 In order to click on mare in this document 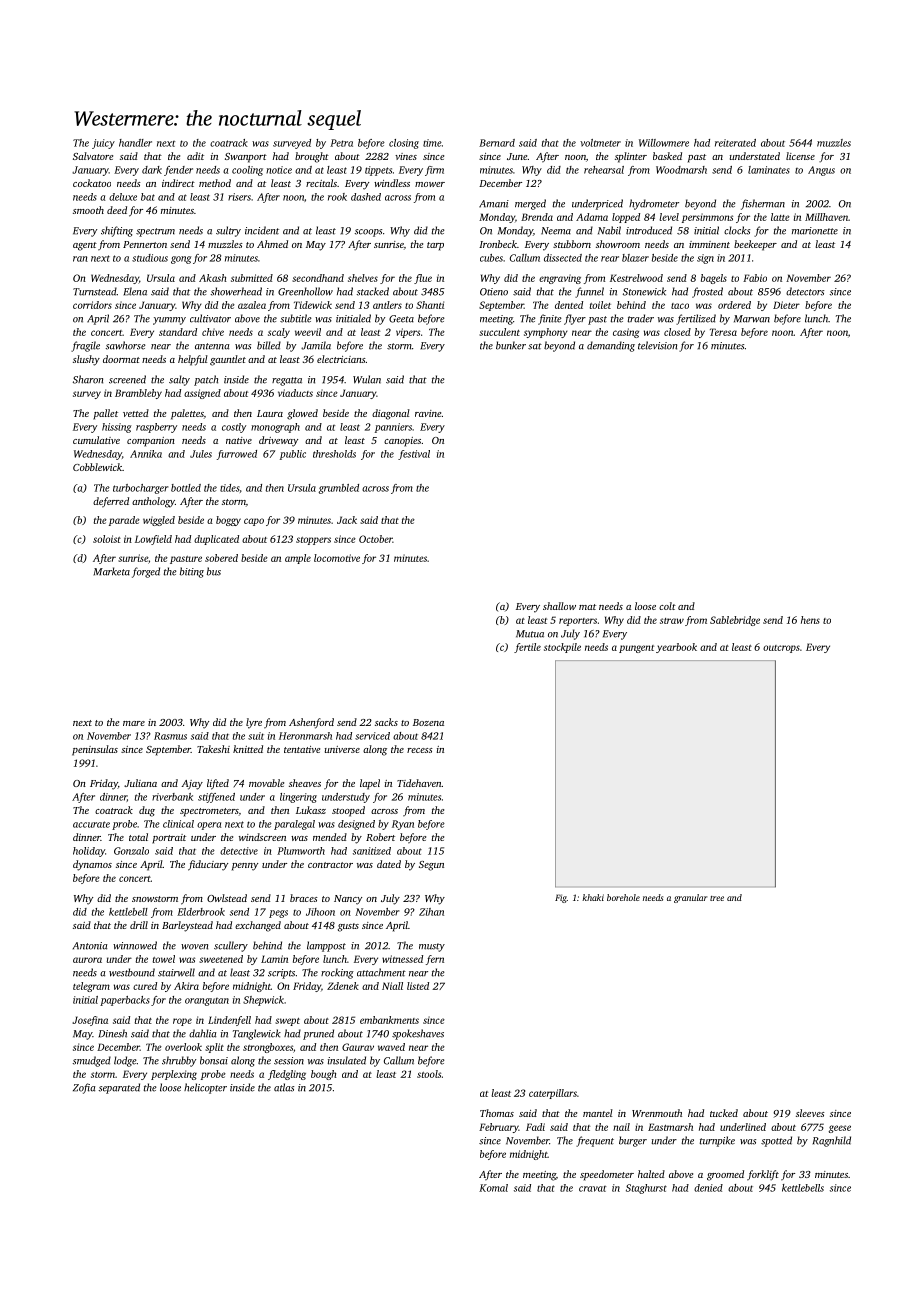, I will do `click(134, 723)`.
